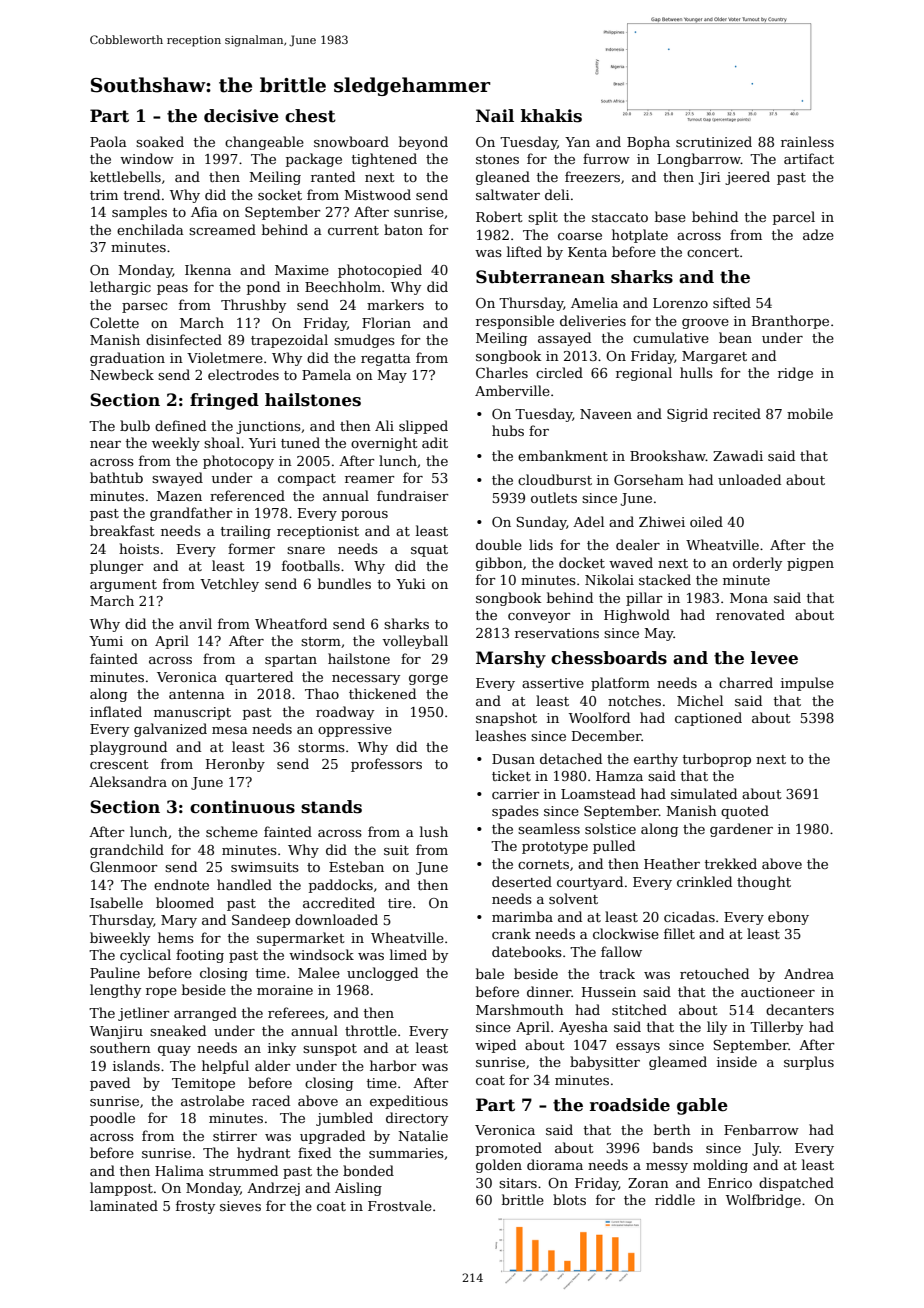 This image has height=1308, width=924. Describe the element at coordinates (648, 143) in the image. I see `Bopha` at that location.
